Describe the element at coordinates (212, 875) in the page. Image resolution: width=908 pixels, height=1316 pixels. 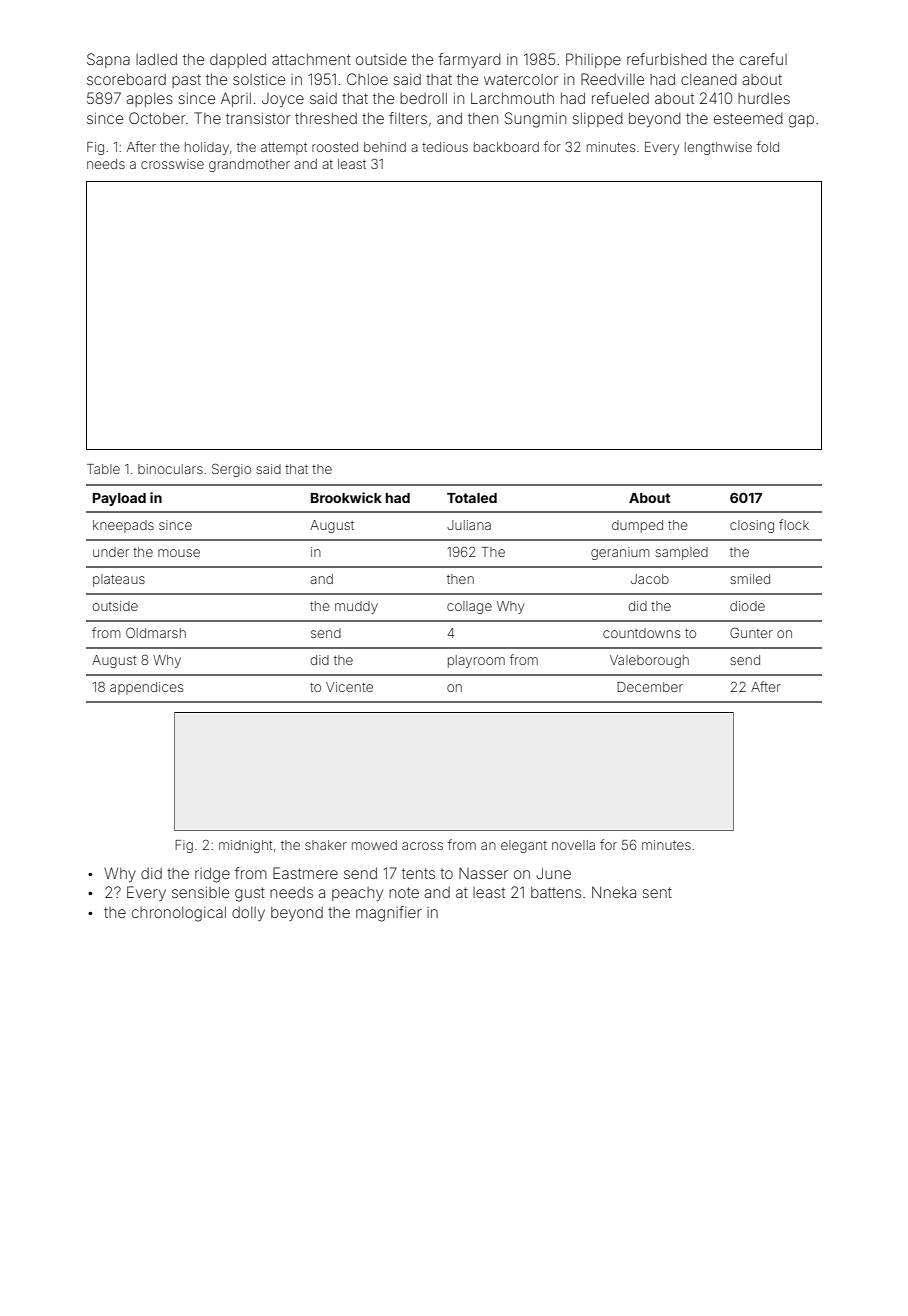
I see `ridge` at that location.
